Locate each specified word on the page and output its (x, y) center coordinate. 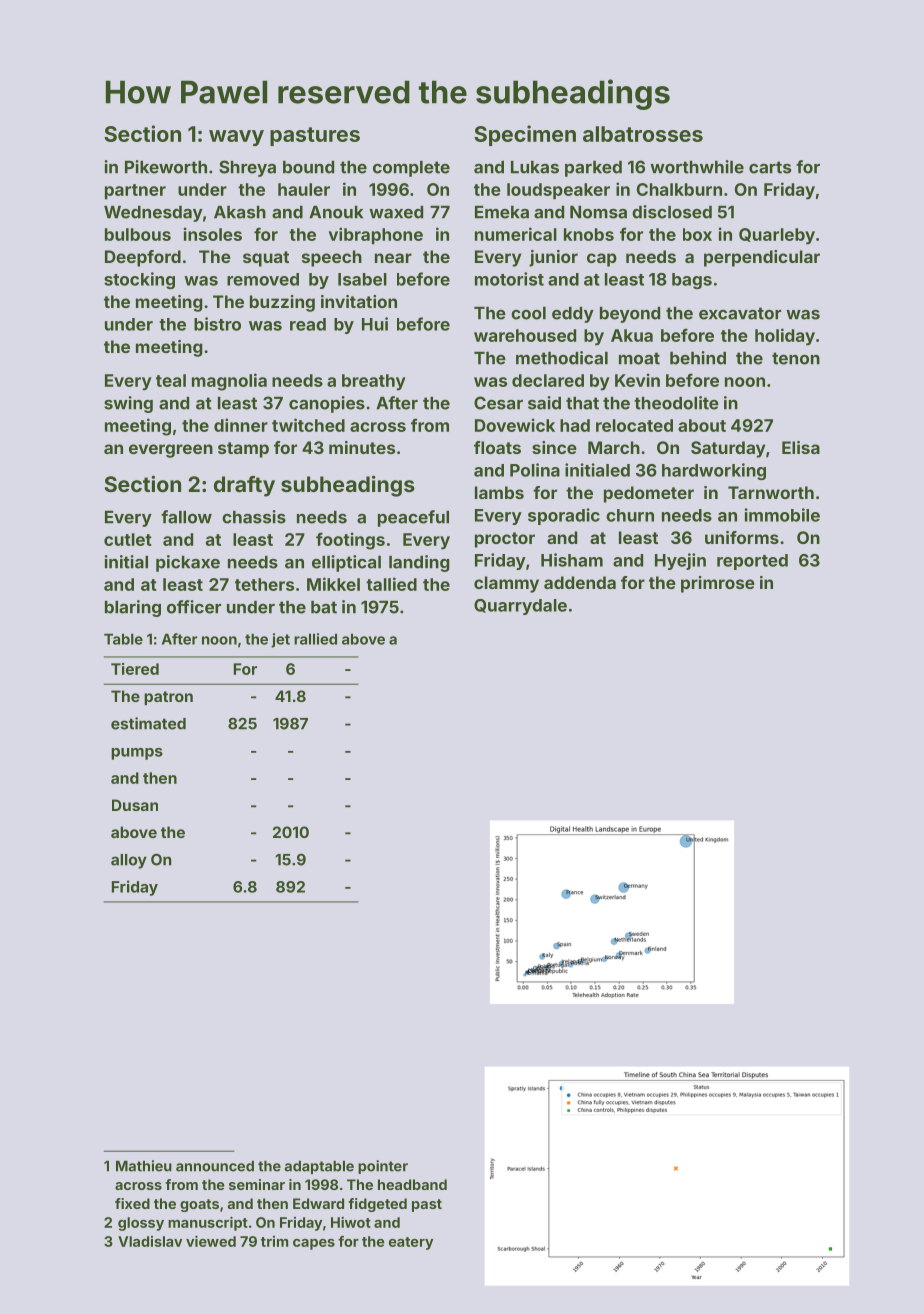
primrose (718, 584)
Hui (375, 324)
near (393, 258)
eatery (411, 1243)
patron (168, 698)
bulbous (138, 234)
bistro (217, 324)
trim (274, 1241)
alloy (129, 861)
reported (752, 562)
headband (412, 1184)
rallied (315, 639)
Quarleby (777, 236)
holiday (785, 337)
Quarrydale (520, 607)
